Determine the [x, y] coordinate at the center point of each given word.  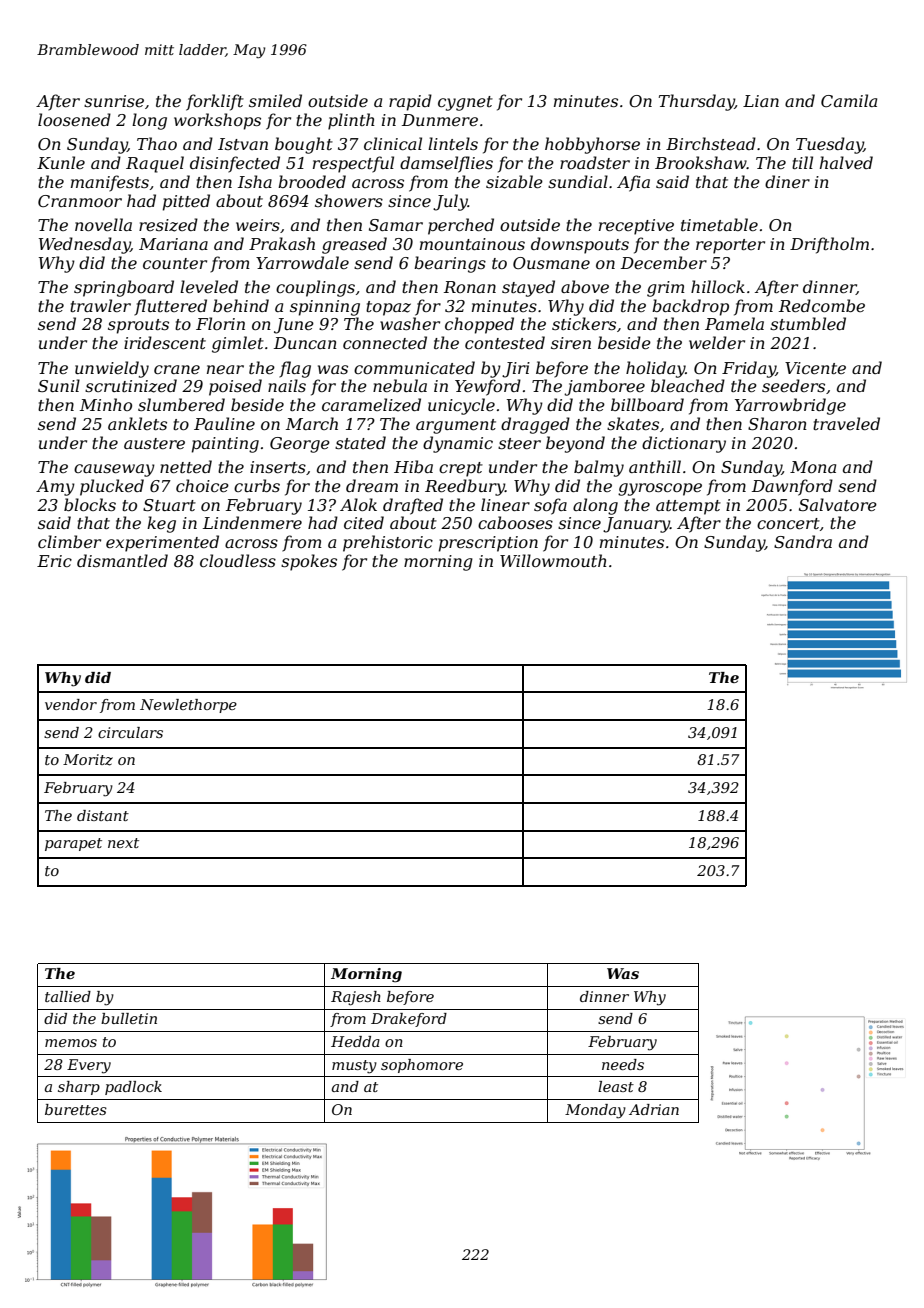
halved [846, 162]
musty [354, 1067]
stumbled [808, 323]
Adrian [654, 1109]
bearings [450, 264]
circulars [130, 732]
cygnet [465, 103]
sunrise [114, 101]
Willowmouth [553, 560]
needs [623, 1064]
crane [177, 369]
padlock [133, 1088]
